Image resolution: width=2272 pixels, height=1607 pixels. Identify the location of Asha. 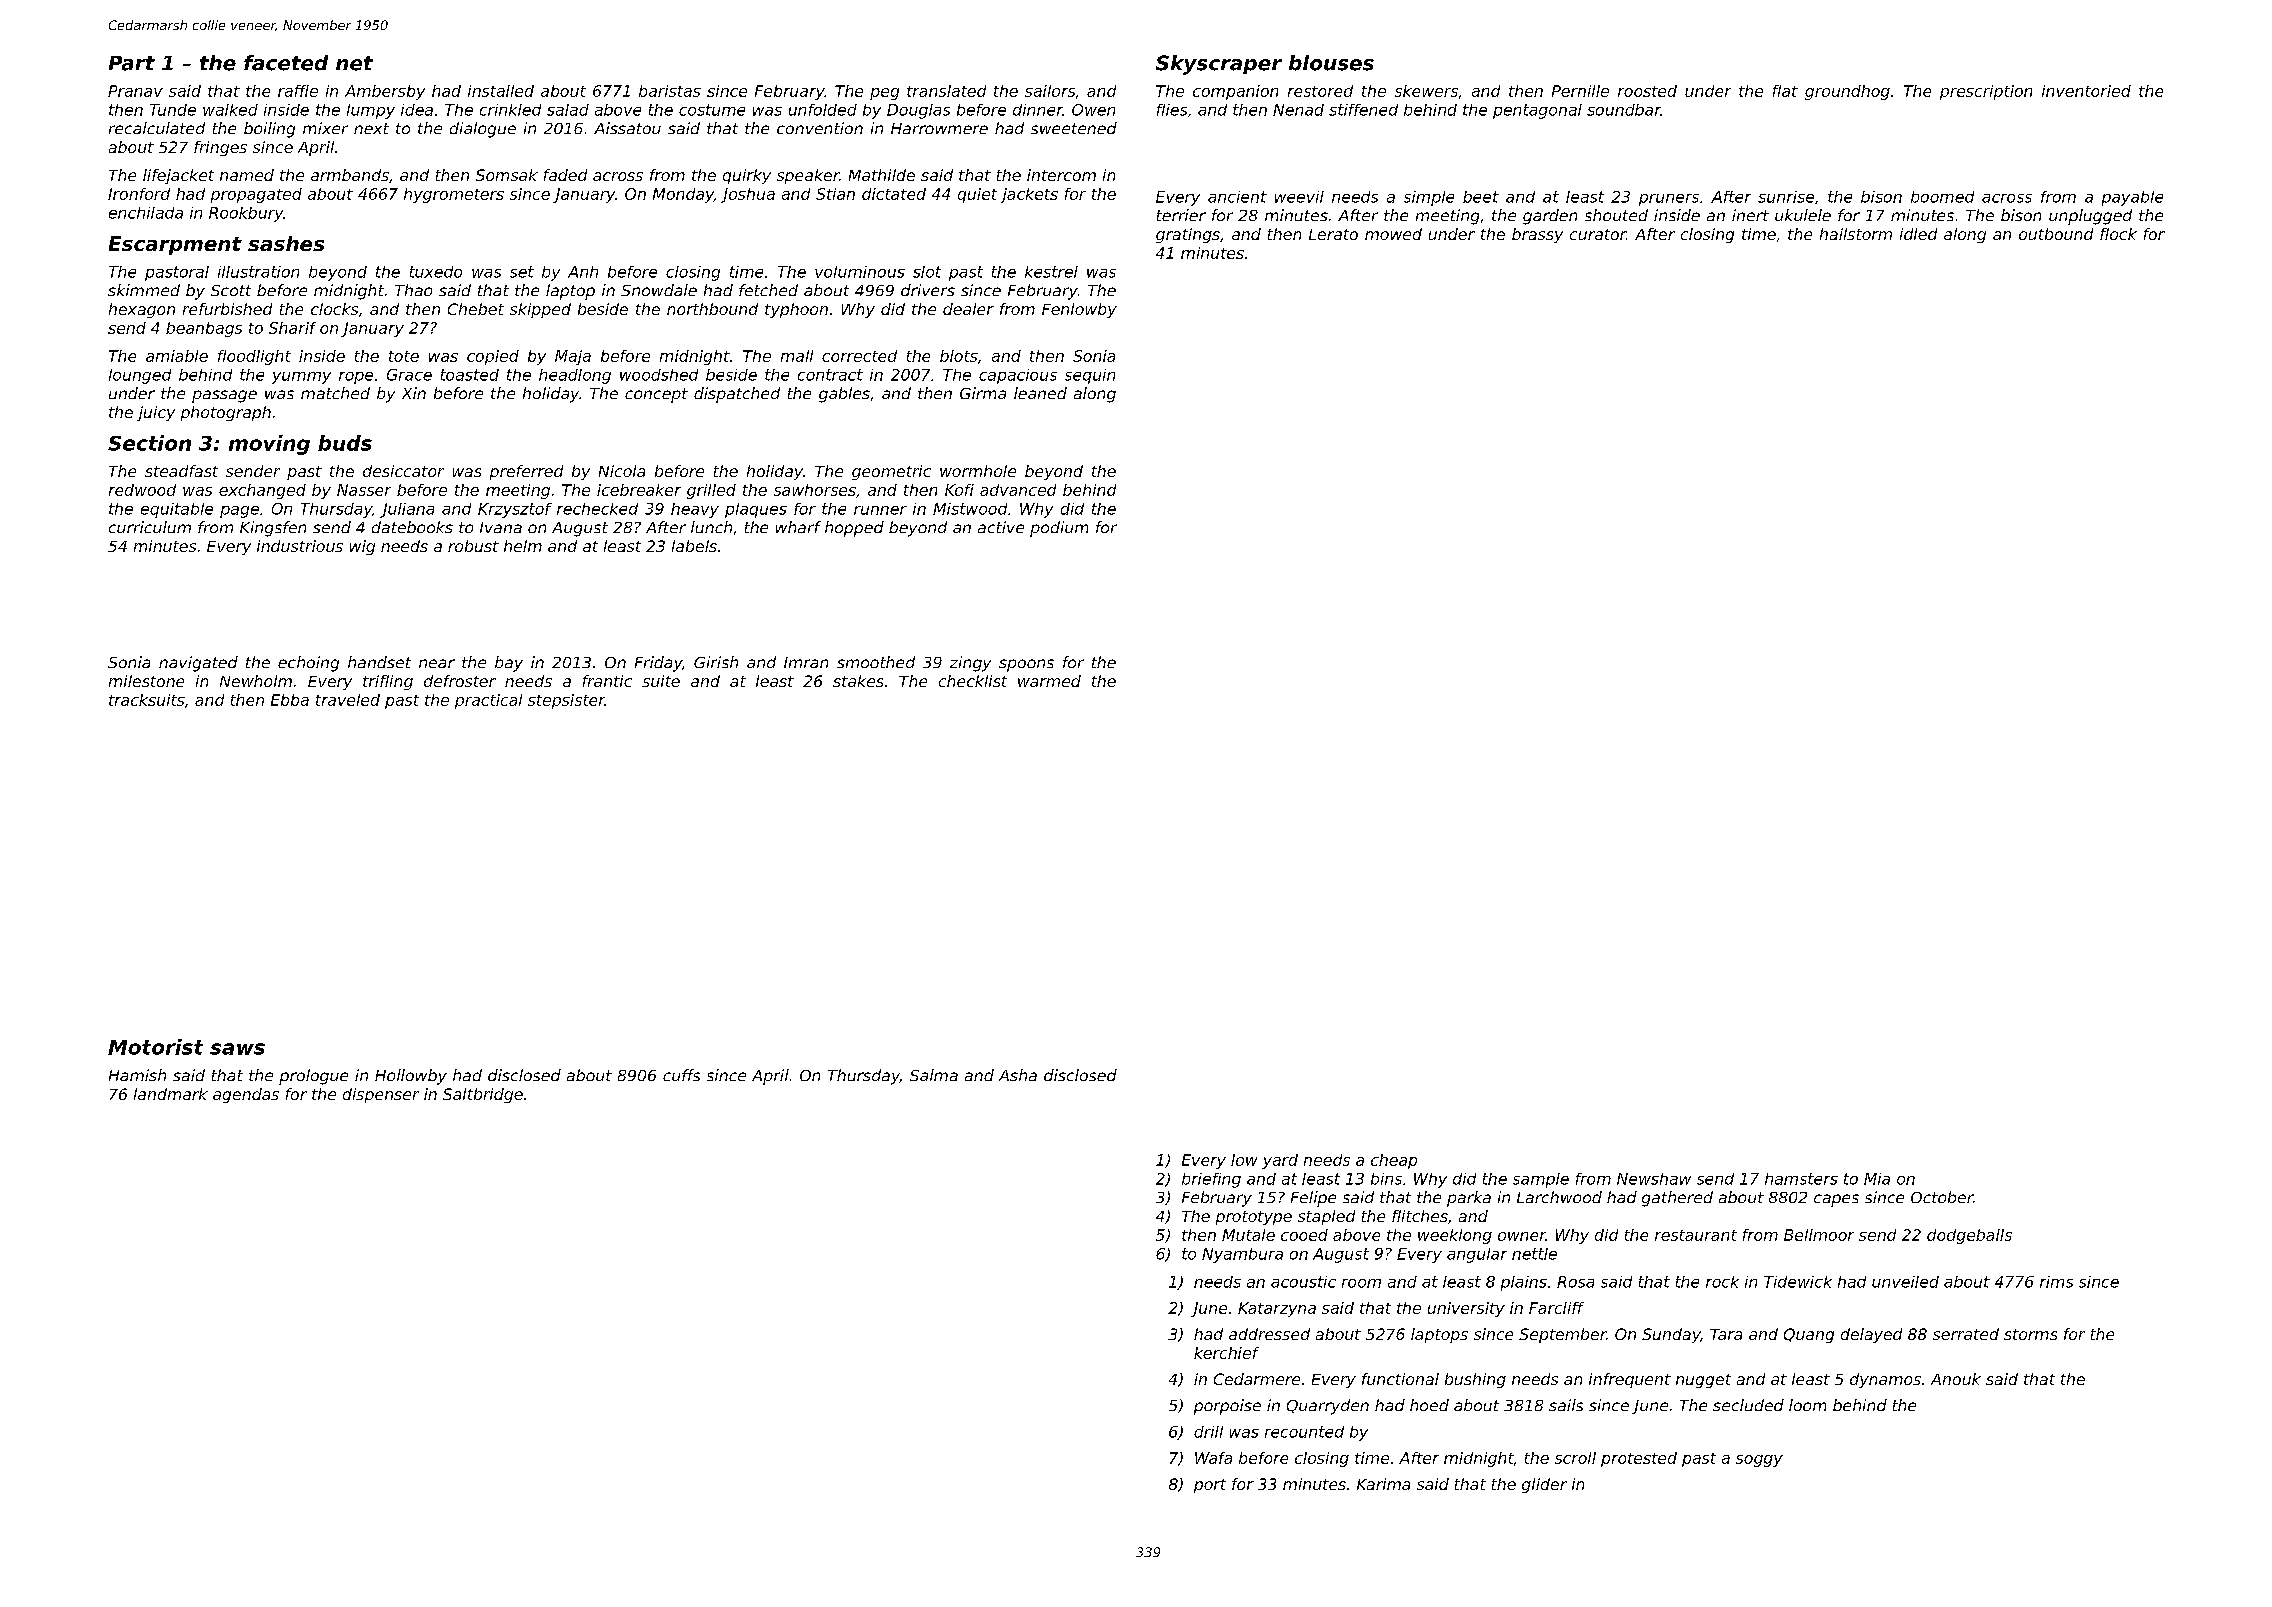
(1018, 1075).
